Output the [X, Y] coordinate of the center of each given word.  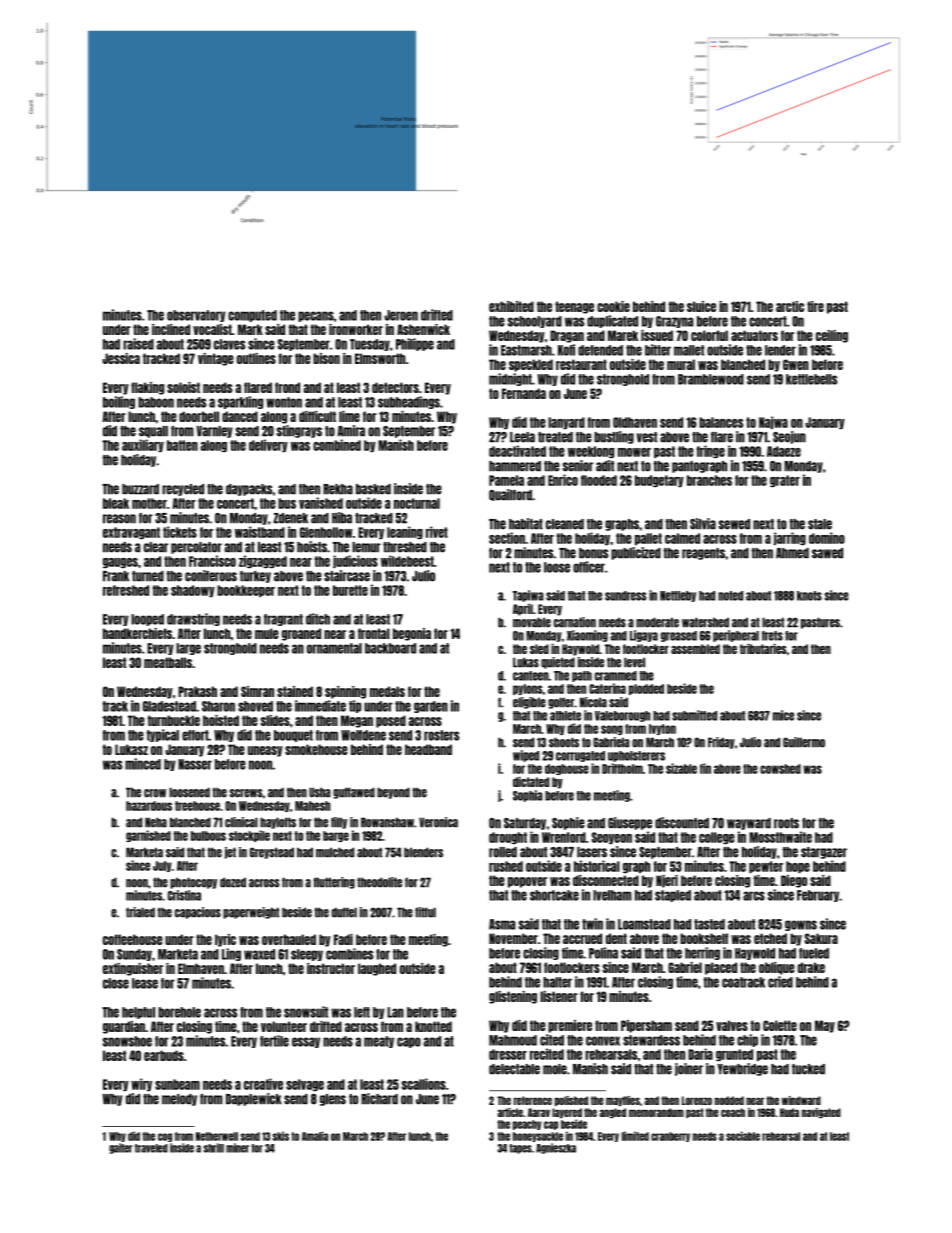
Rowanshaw [387, 822]
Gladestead [169, 706]
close [116, 983]
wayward [749, 824]
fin [705, 768]
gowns [801, 925]
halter [557, 982]
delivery [268, 445]
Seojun [789, 437]
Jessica [121, 358]
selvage [305, 1085]
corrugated [580, 756]
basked [373, 489]
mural [681, 364]
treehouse [197, 806]
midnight [510, 379]
